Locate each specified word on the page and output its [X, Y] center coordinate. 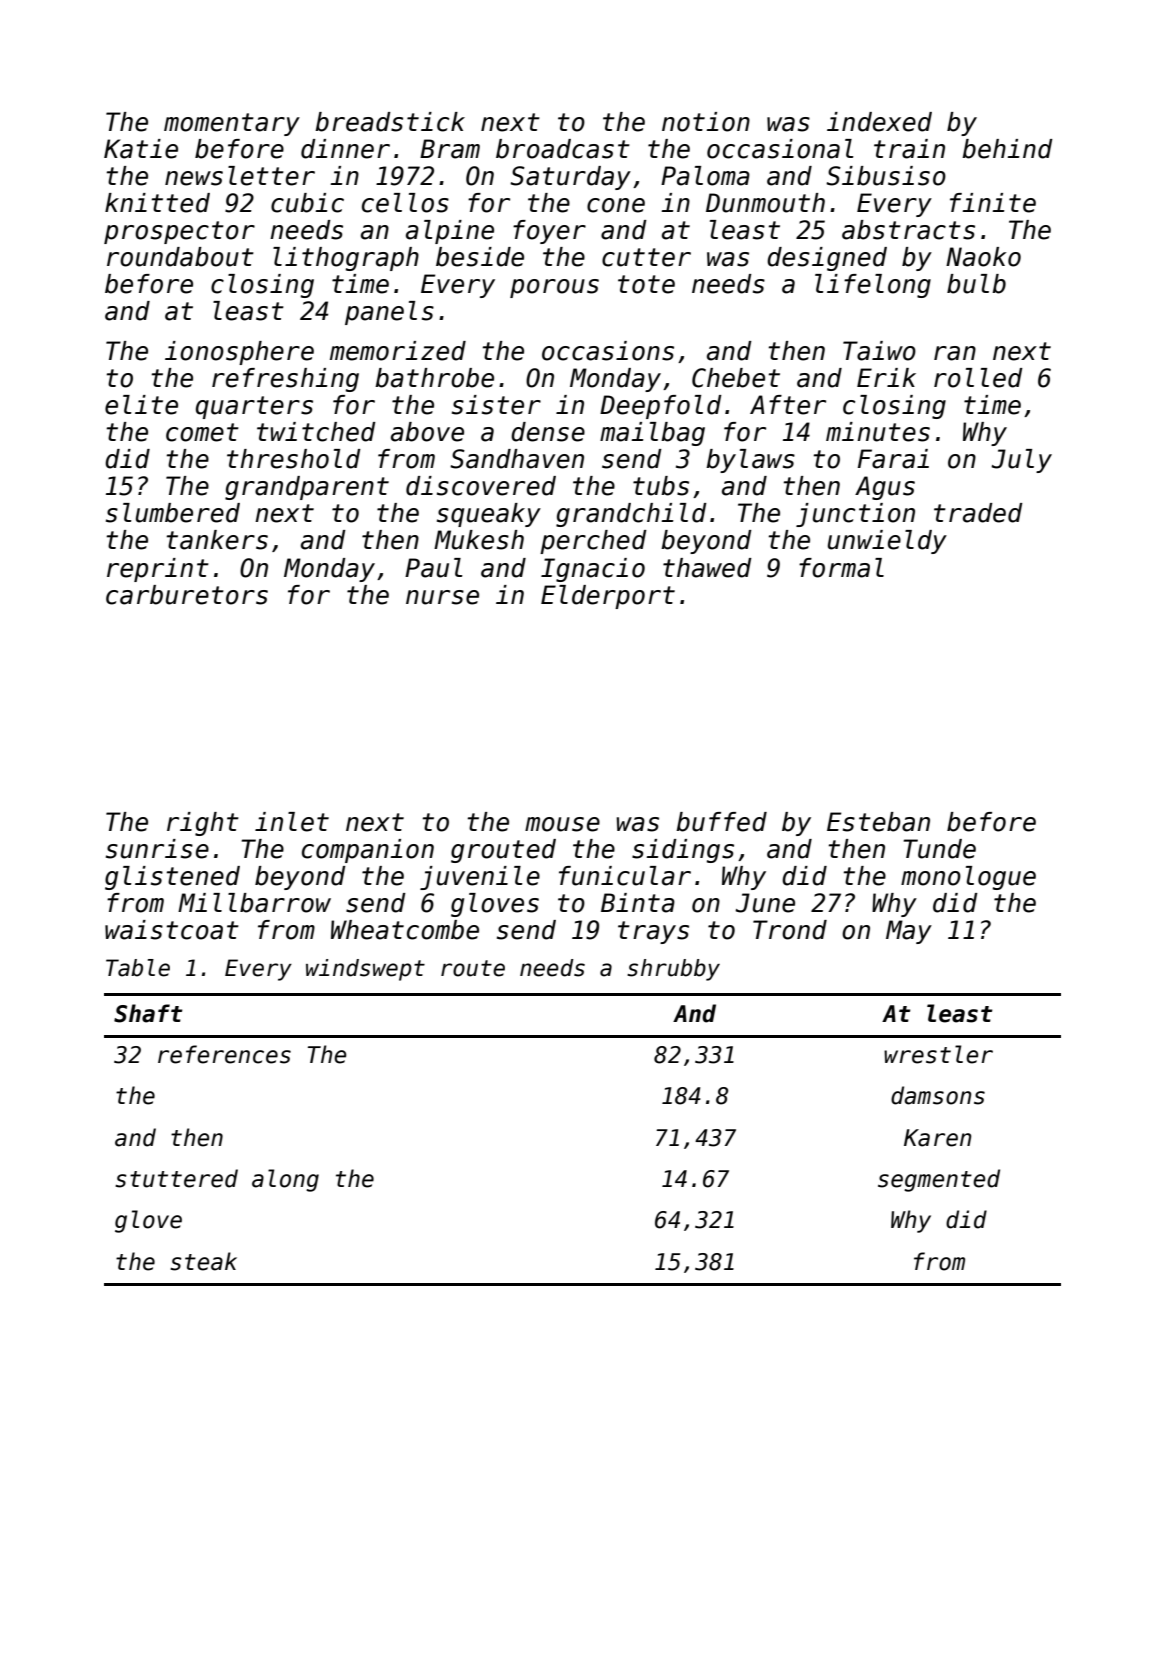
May [909, 932]
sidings [683, 851]
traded [978, 513]
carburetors [187, 595]
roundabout [180, 257]
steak [203, 1261]
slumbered [173, 513]
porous [554, 288]
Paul [433, 568]
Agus [885, 488]
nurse [442, 597]
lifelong [873, 286]
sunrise [157, 849]
